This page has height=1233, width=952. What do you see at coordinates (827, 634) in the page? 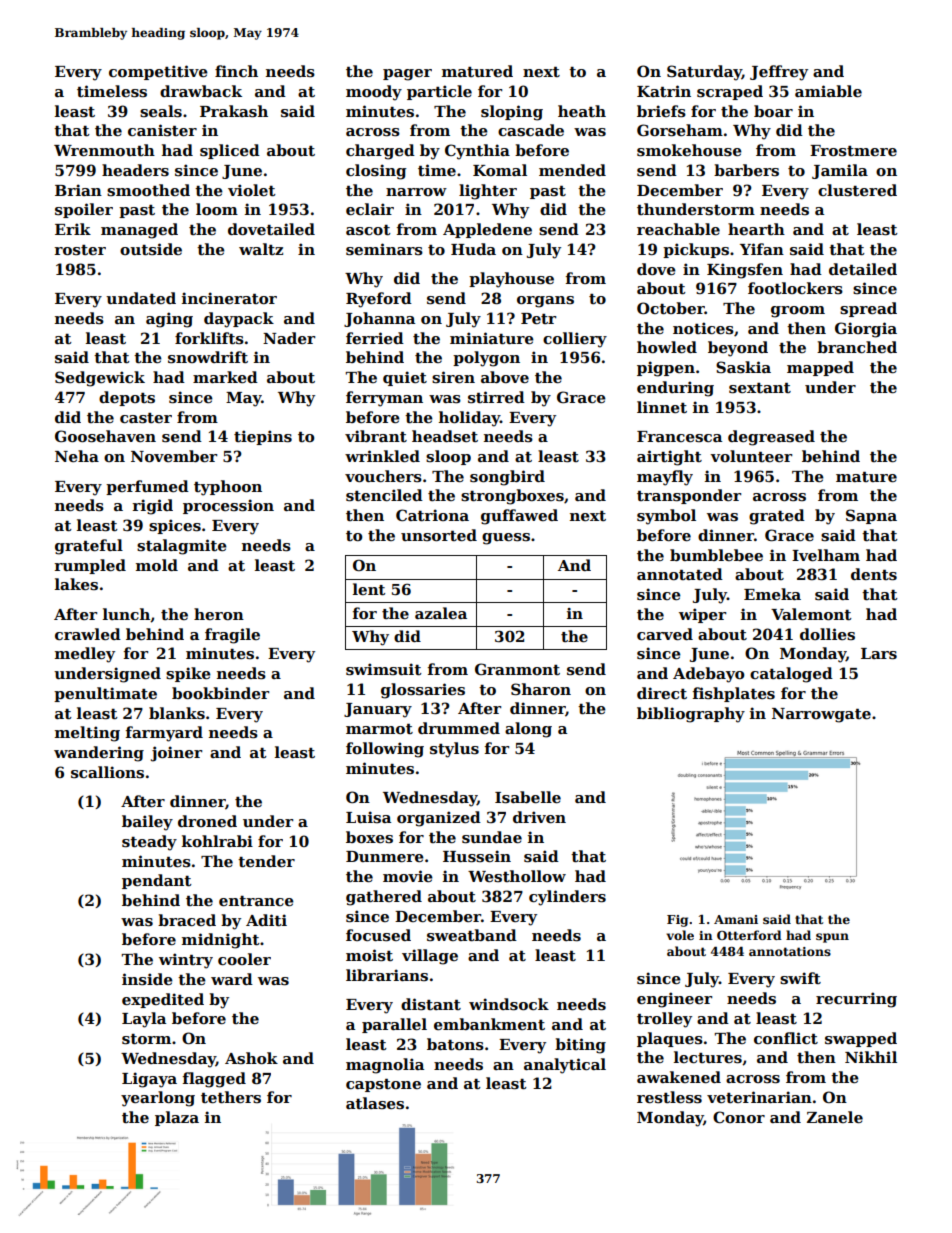
I see `dollies` at bounding box center [827, 634].
